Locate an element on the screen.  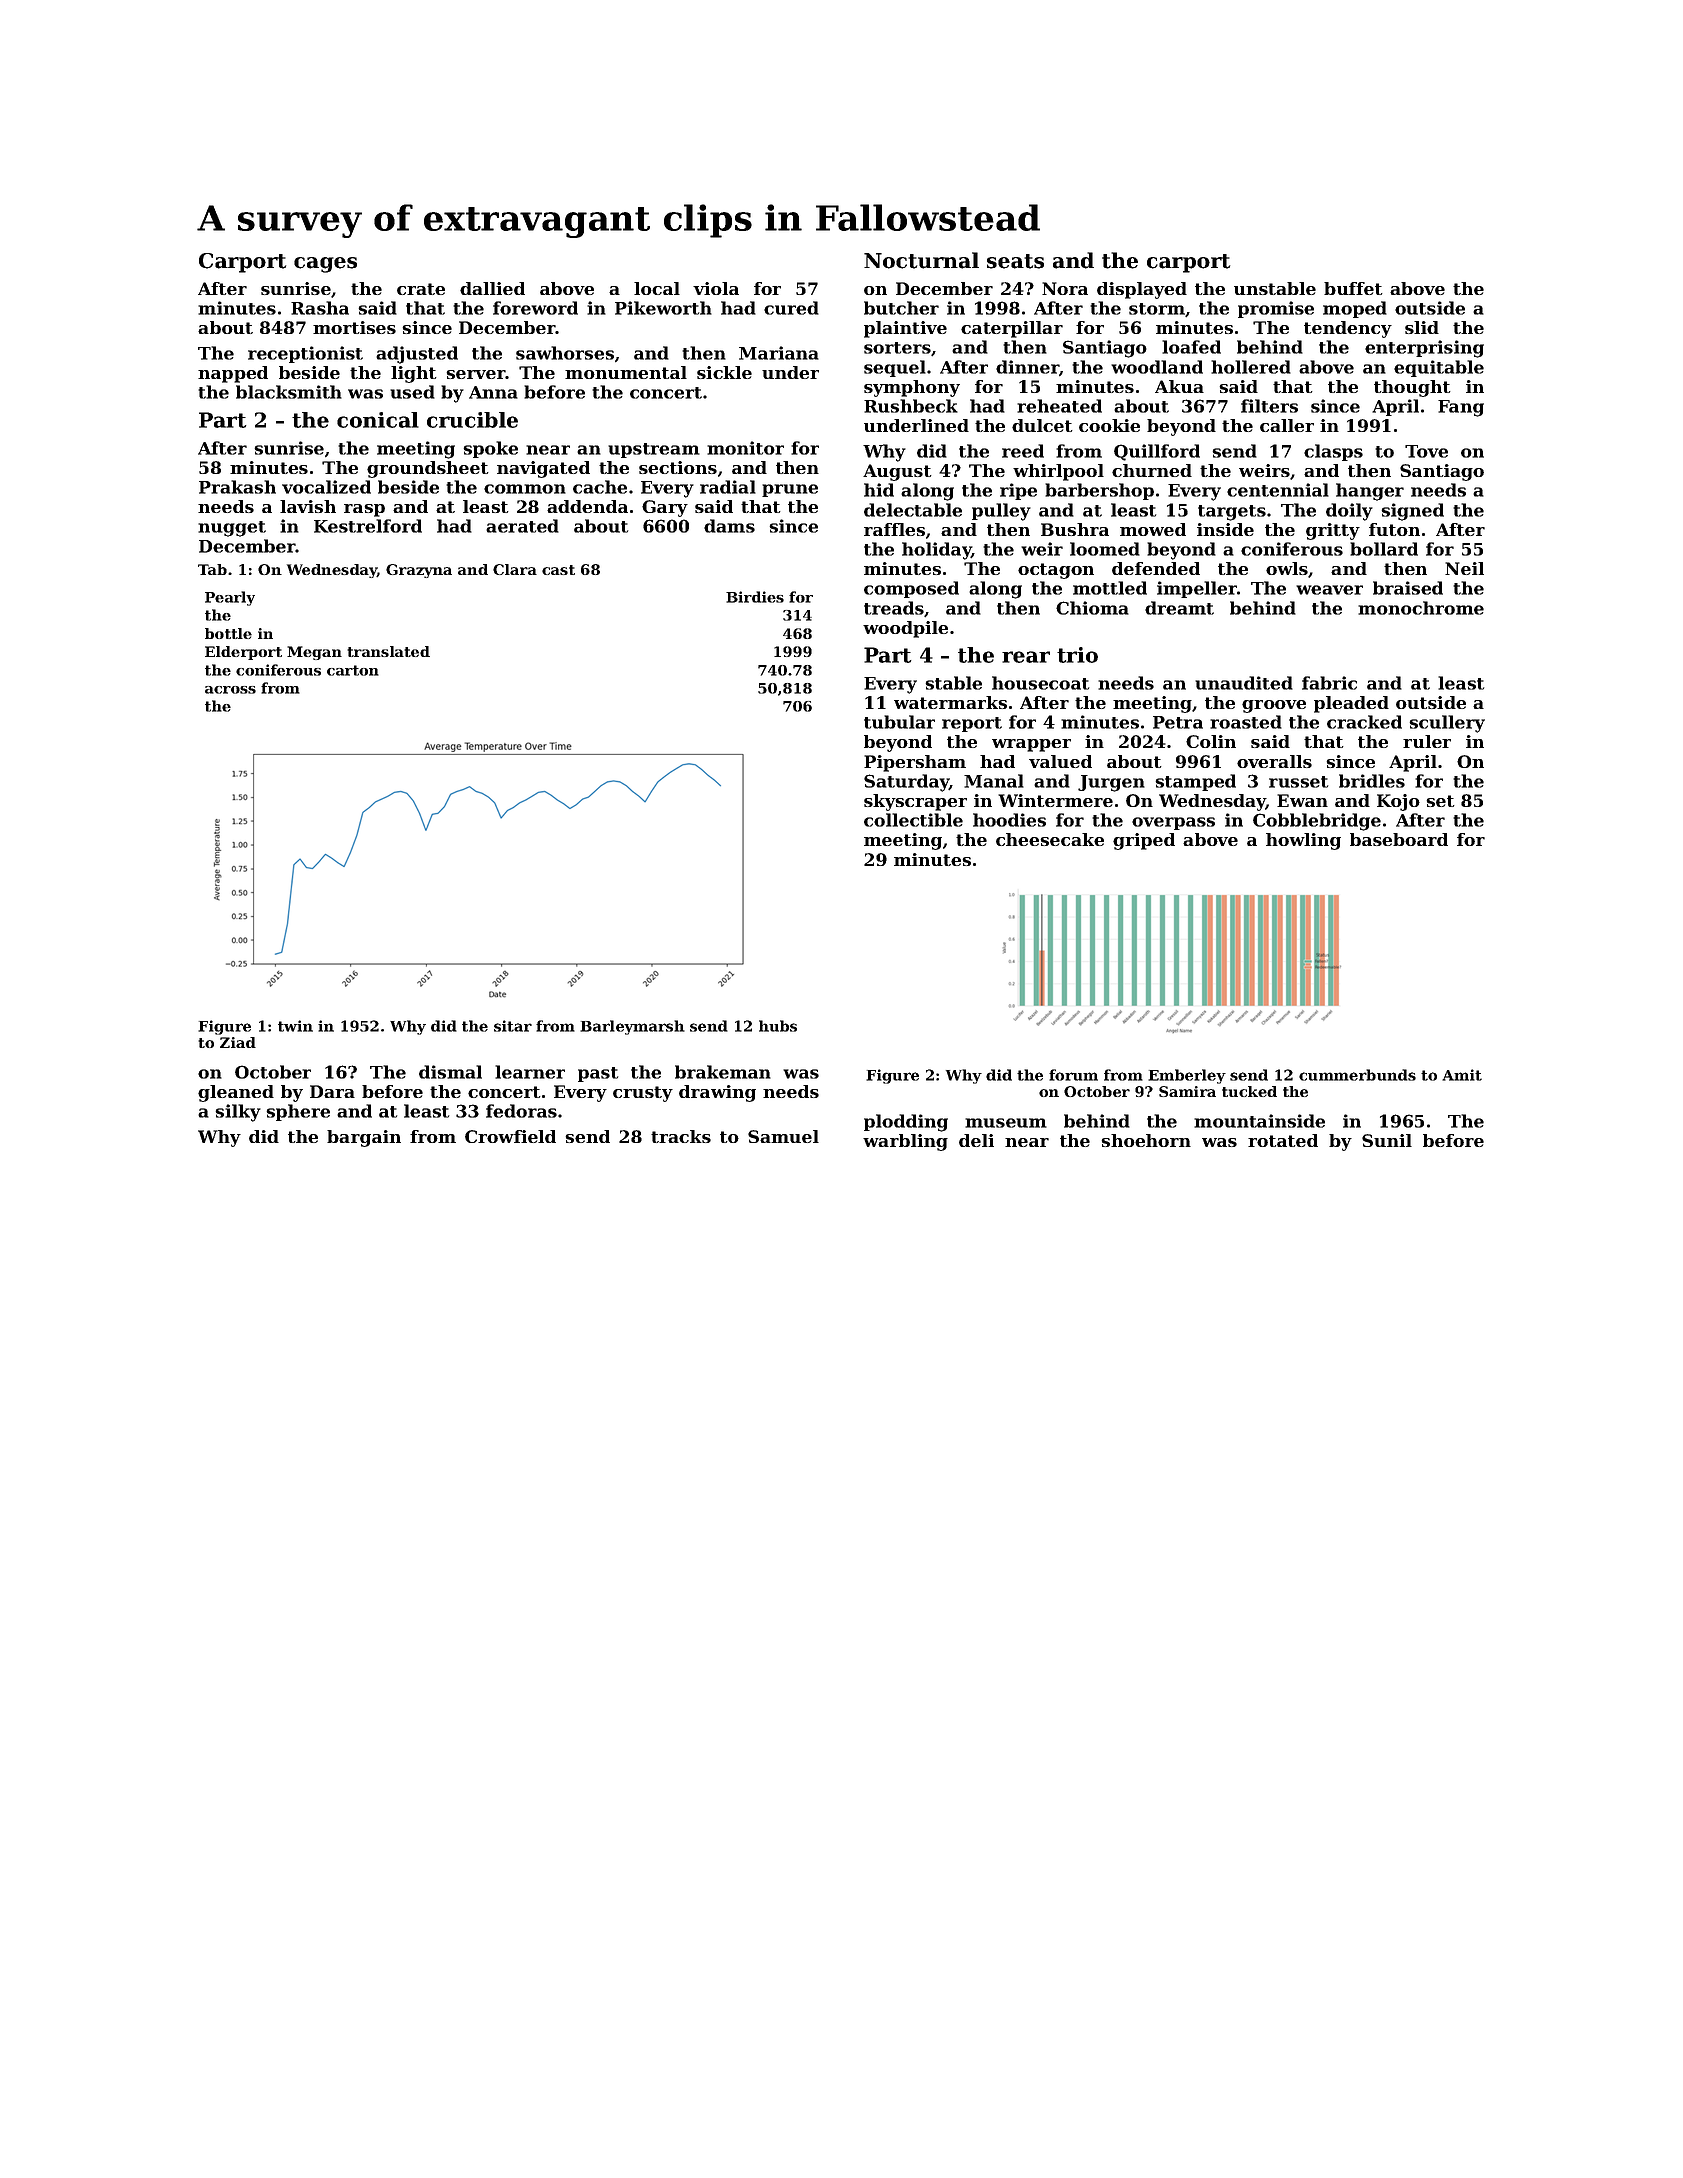
hubs is located at coordinates (778, 1026).
